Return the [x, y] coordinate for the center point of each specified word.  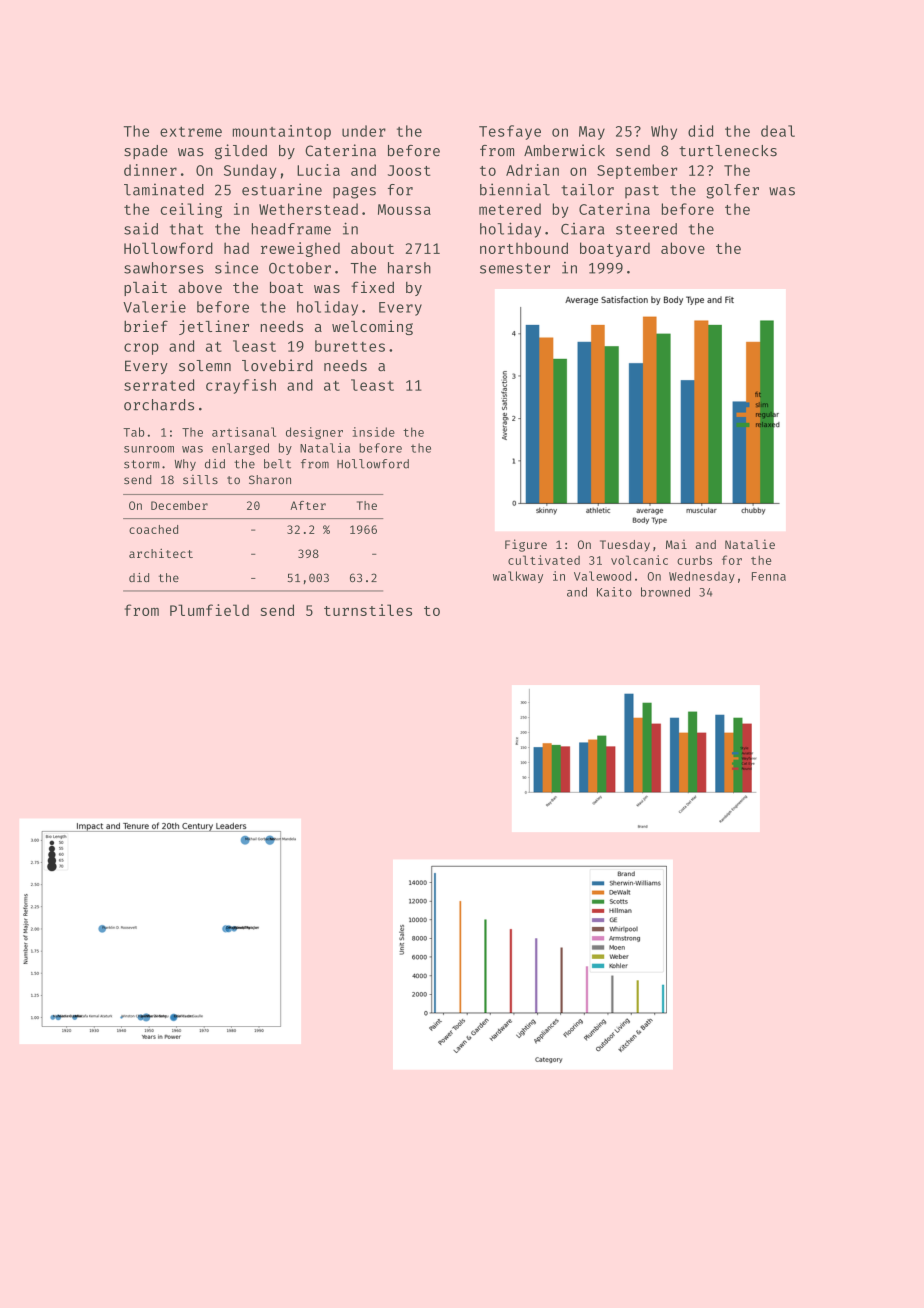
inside [373, 432]
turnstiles [368, 610]
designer [314, 433]
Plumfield [209, 610]
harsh [409, 268]
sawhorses [164, 268]
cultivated [544, 560]
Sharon [270, 479]
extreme [191, 132]
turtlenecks [728, 151]
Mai [676, 544]
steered [646, 229]
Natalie [750, 544]
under [364, 131]
